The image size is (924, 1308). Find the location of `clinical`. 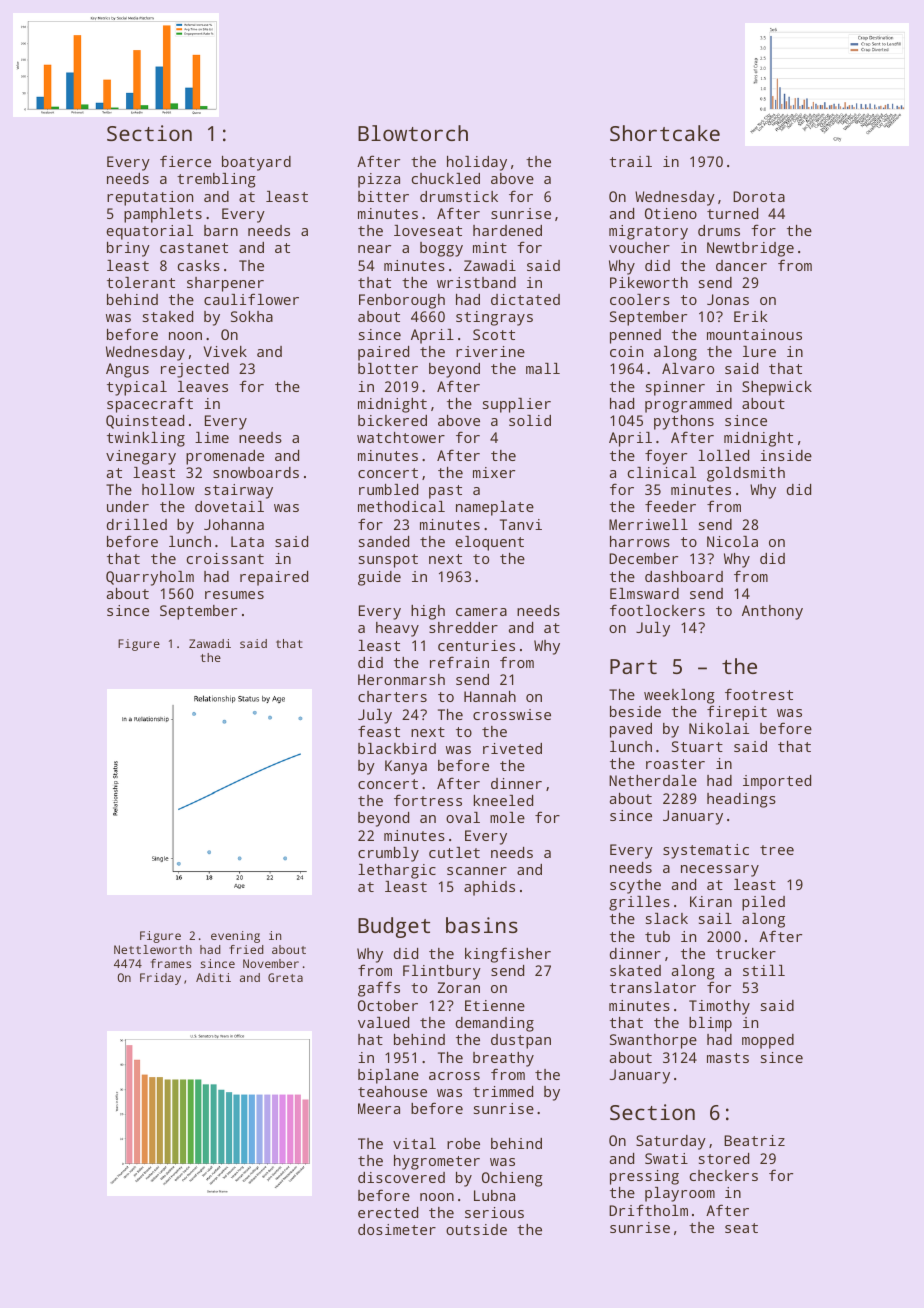

clinical is located at coordinates (662, 472).
